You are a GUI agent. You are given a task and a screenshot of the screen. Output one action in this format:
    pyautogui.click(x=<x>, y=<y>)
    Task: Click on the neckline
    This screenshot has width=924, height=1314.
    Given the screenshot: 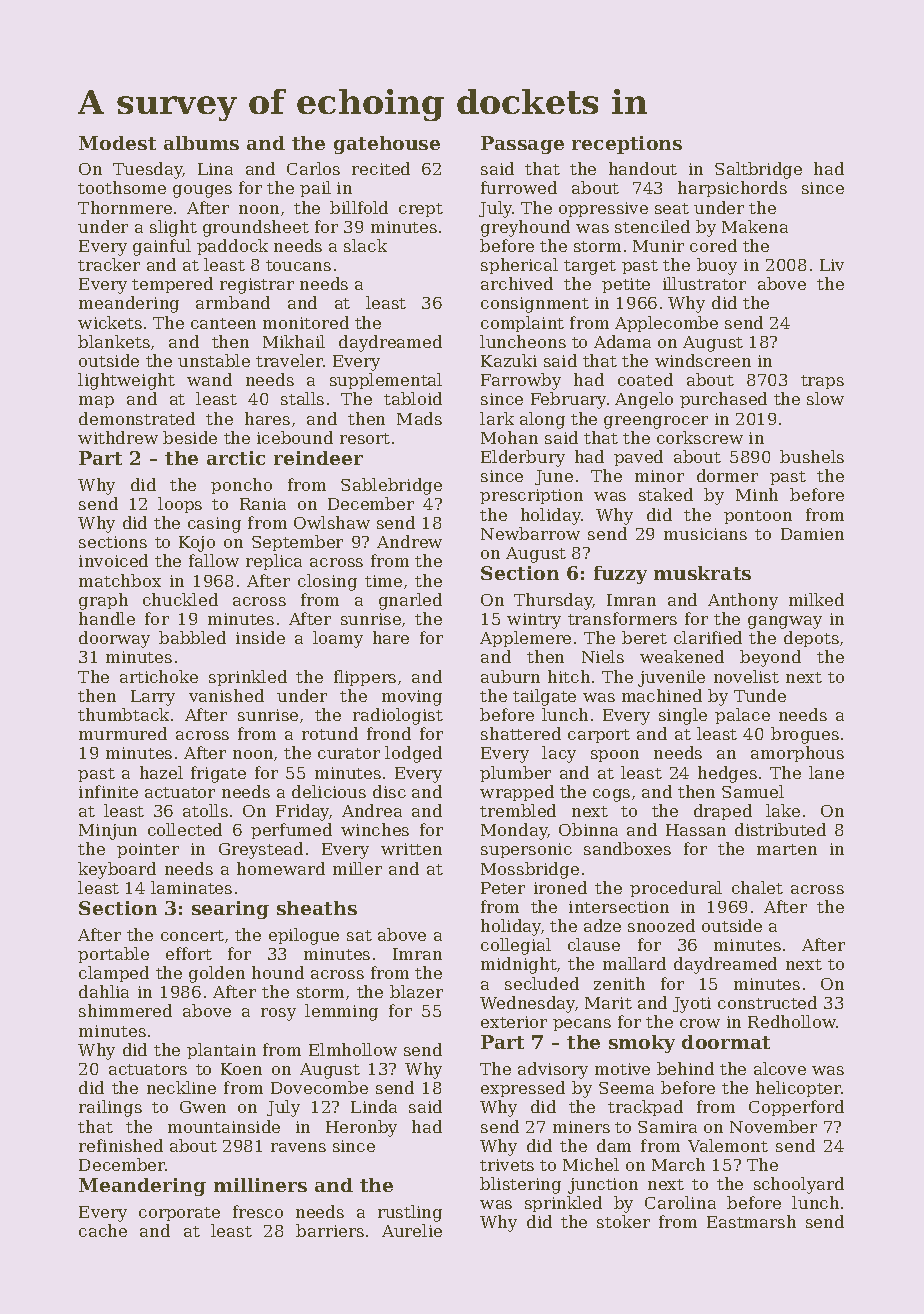 What is the action you would take?
    pyautogui.click(x=181, y=1087)
